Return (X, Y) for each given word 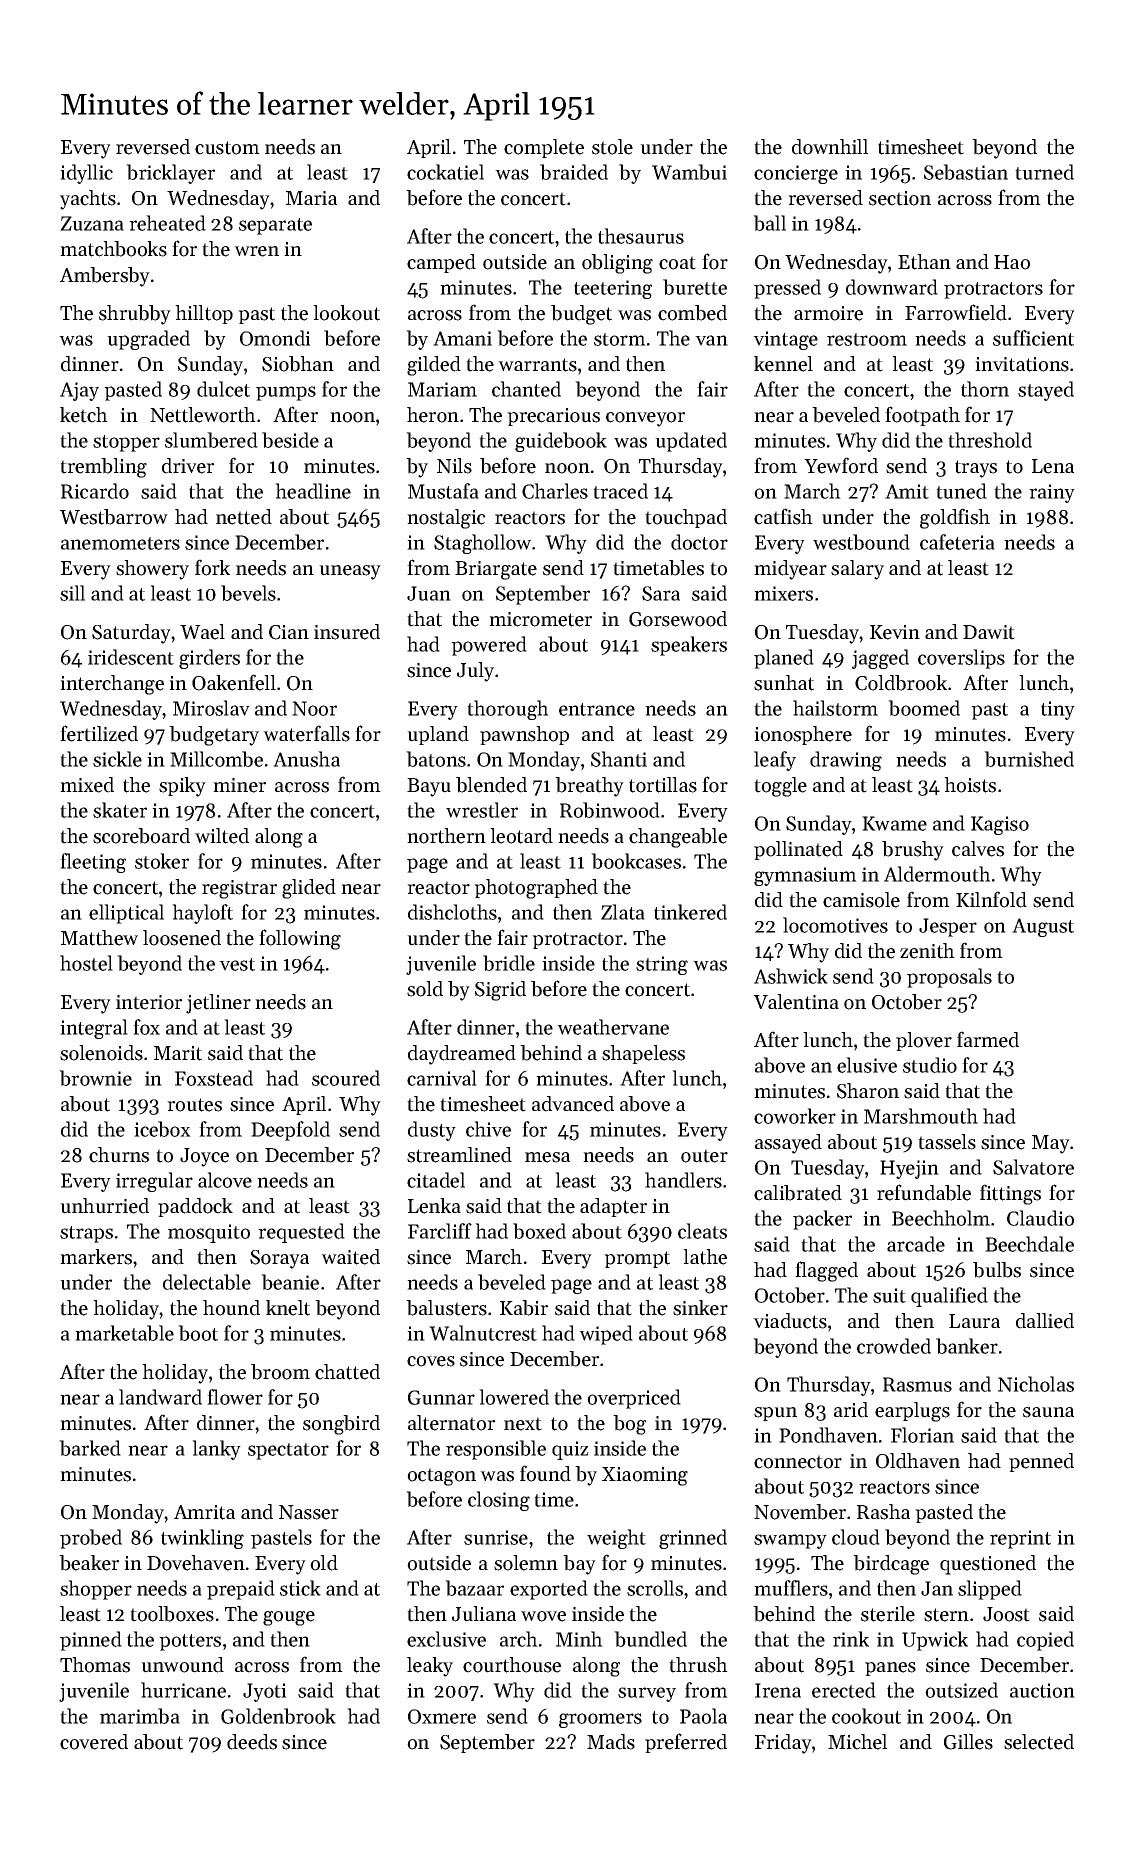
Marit (178, 1053)
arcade (916, 1244)
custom (227, 148)
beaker (89, 1563)
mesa (547, 1157)
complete (544, 148)
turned (1044, 172)
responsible (496, 1450)
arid (851, 1410)
